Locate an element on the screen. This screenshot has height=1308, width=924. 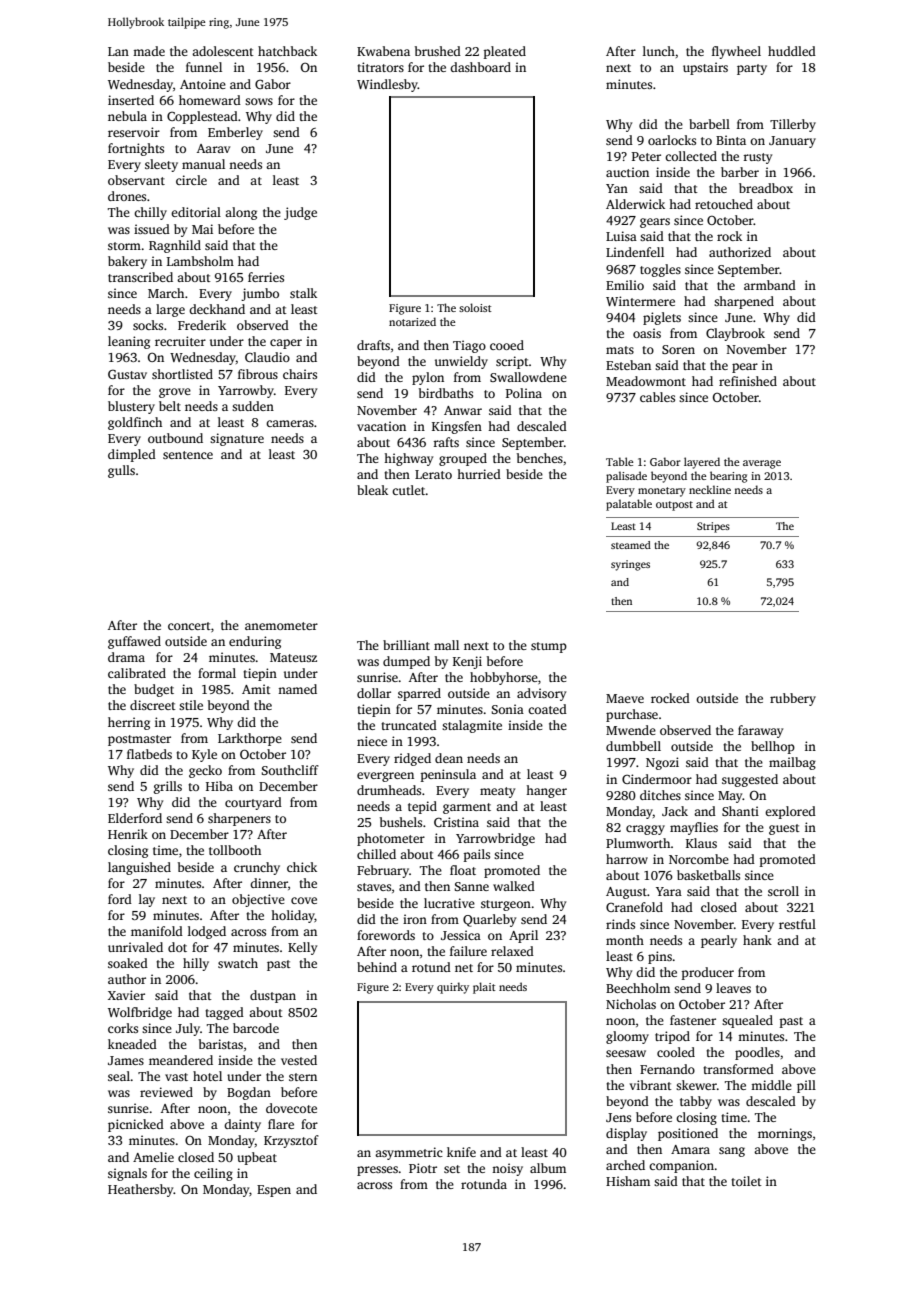
soloist is located at coordinates (475, 307).
